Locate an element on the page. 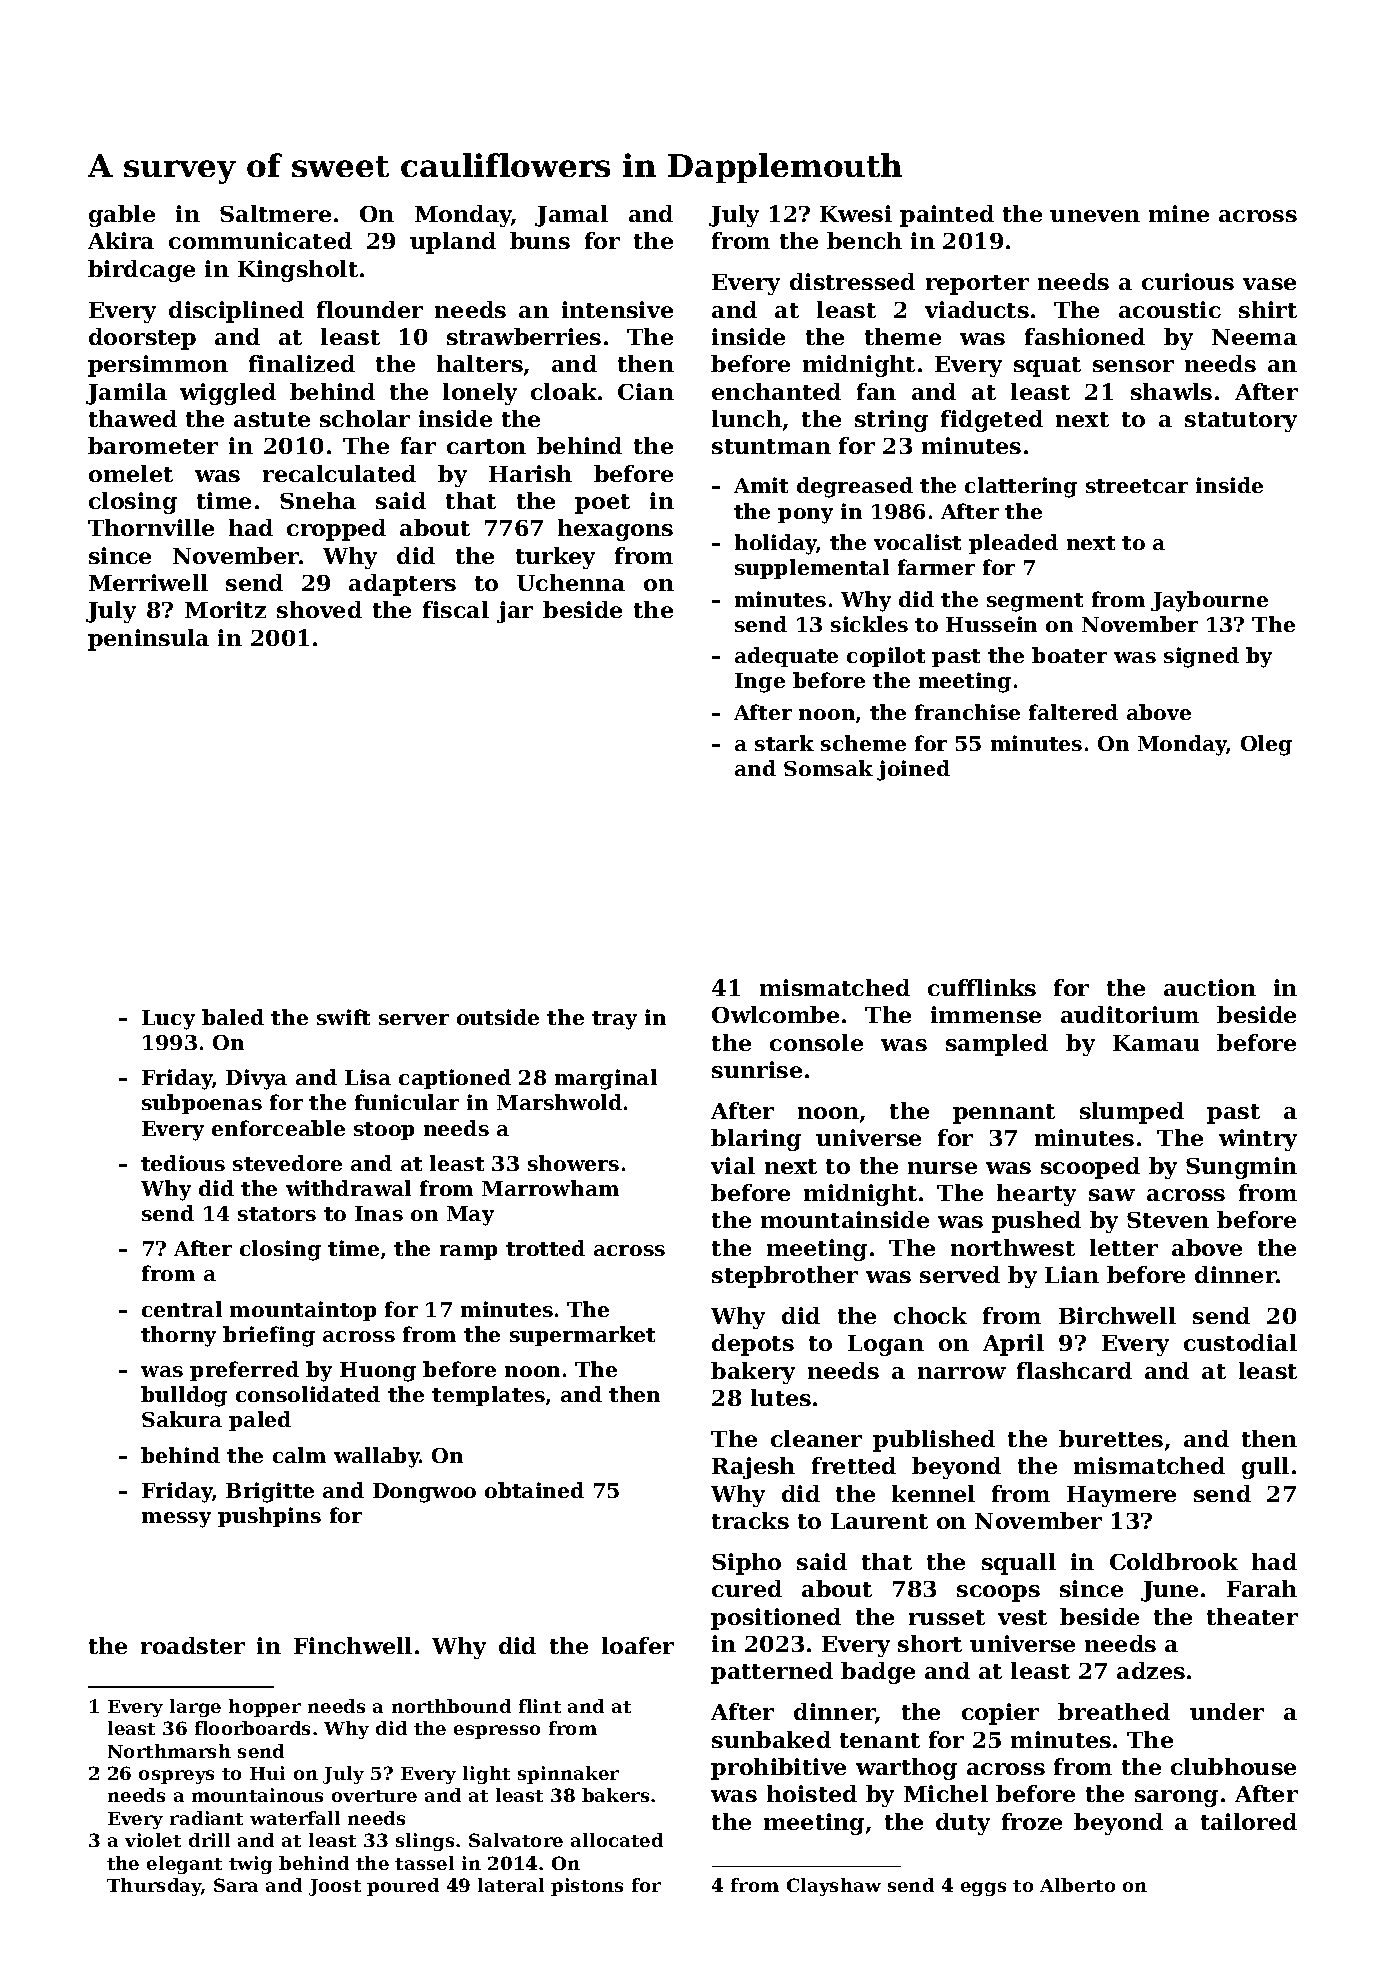  upland is located at coordinates (453, 243).
